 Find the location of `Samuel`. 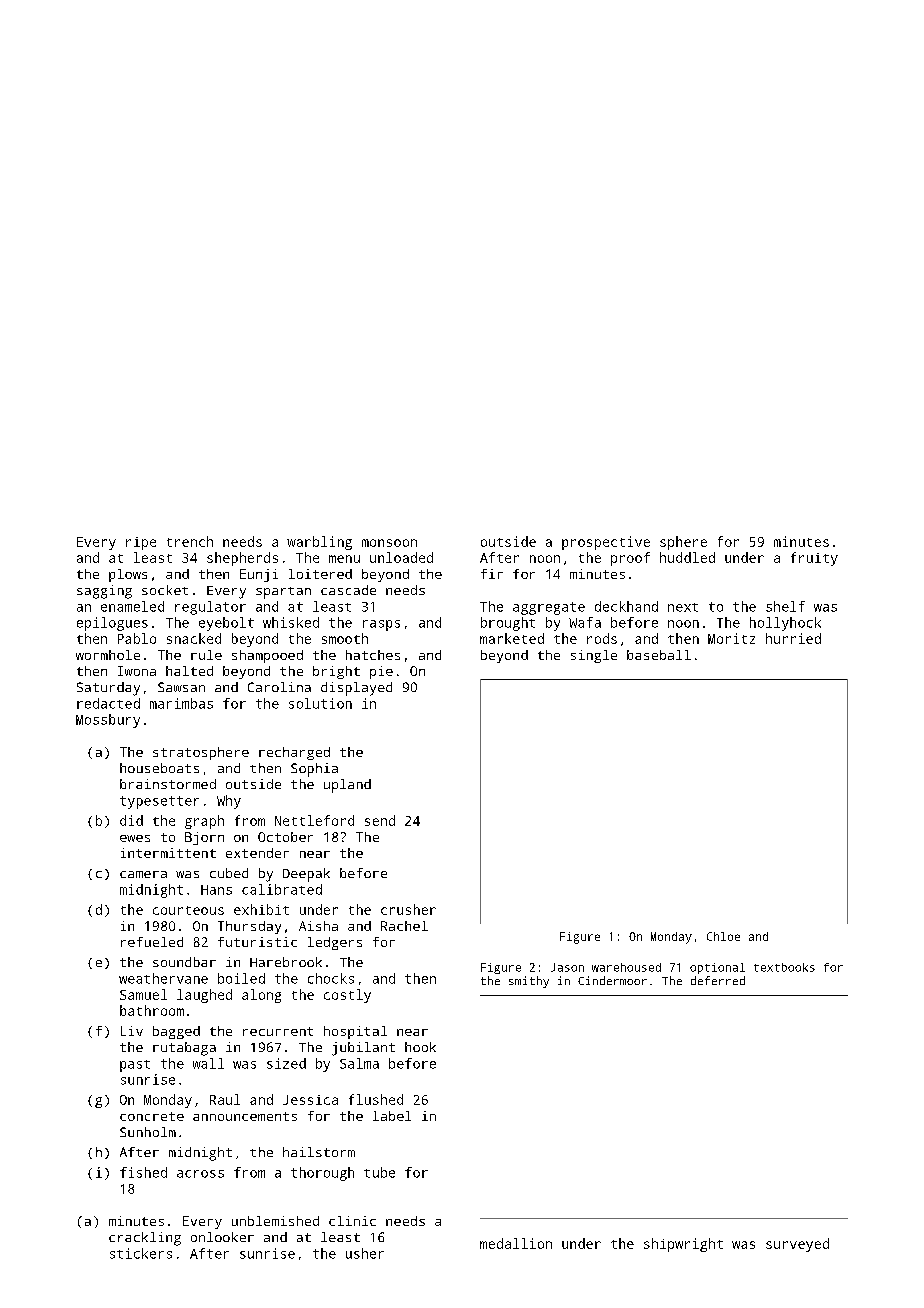

Samuel is located at coordinates (143, 994).
